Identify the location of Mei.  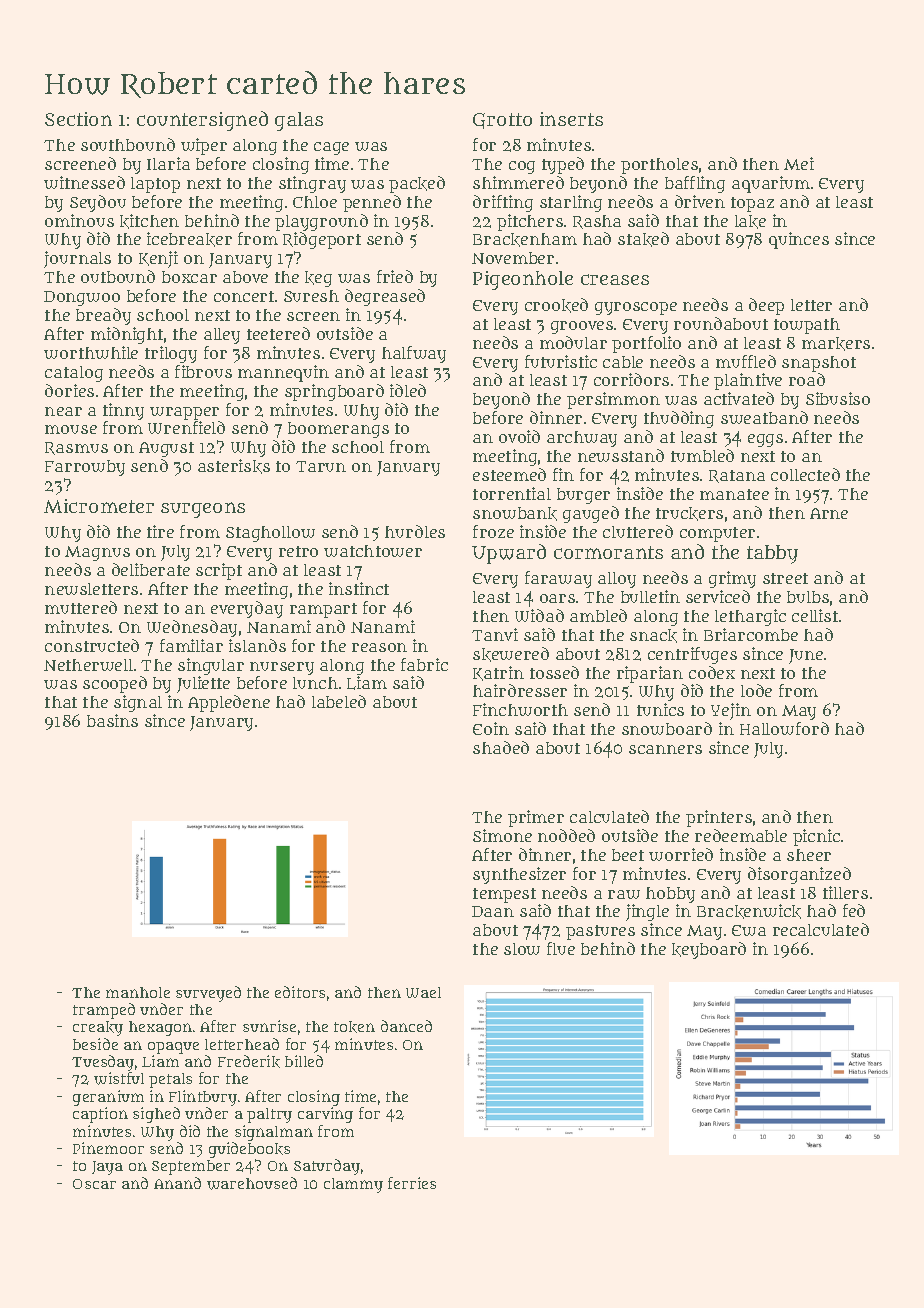
(799, 163).
